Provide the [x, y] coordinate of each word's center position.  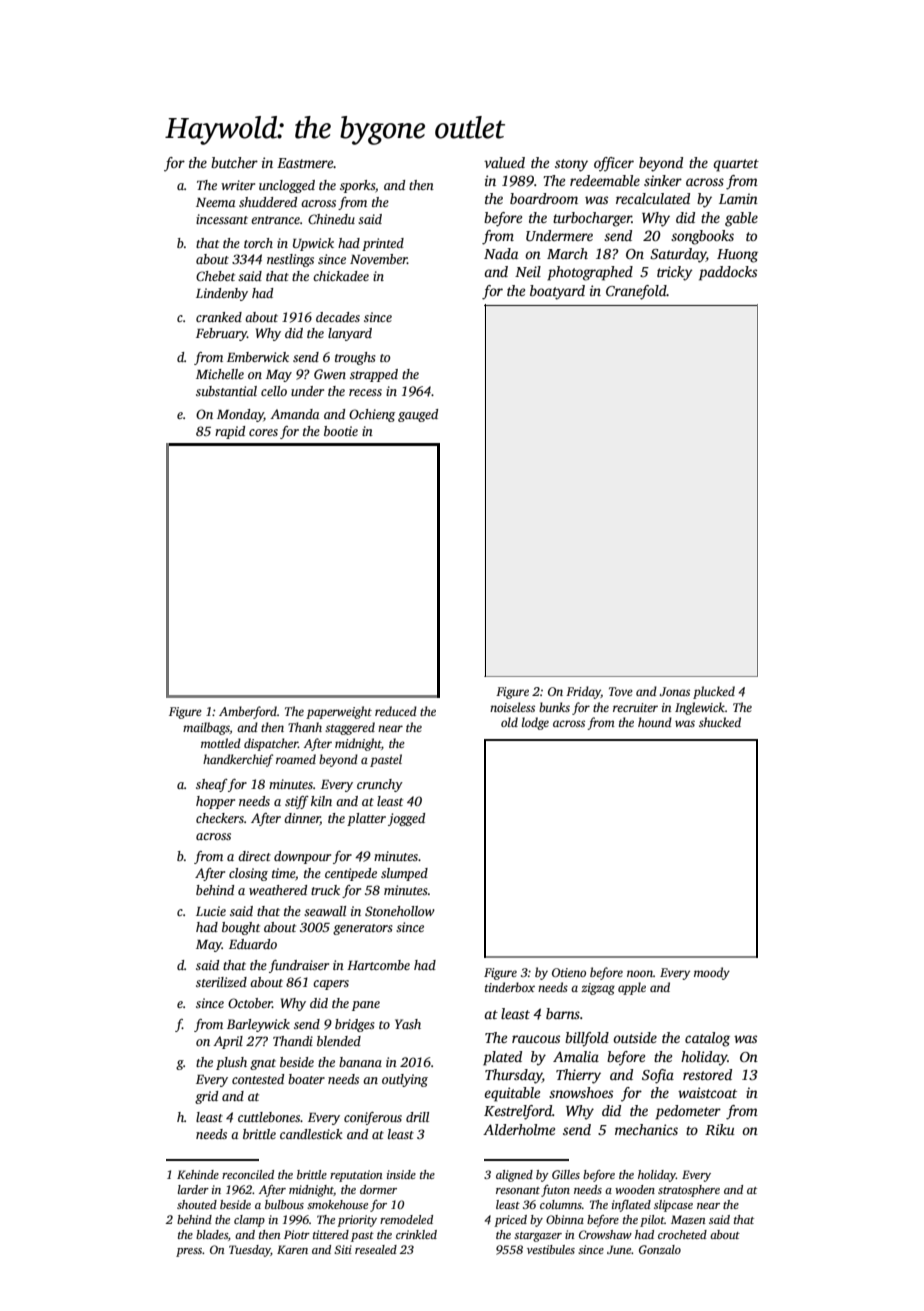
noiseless [512, 707]
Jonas [674, 691]
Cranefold [636, 292]
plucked [714, 692]
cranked [219, 317]
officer [614, 164]
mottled [221, 743]
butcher [234, 162]
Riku [720, 1129]
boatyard [557, 292]
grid [206, 1097]
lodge [535, 723]
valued [504, 162]
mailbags [206, 728]
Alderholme [519, 1129]
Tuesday [250, 1251]
